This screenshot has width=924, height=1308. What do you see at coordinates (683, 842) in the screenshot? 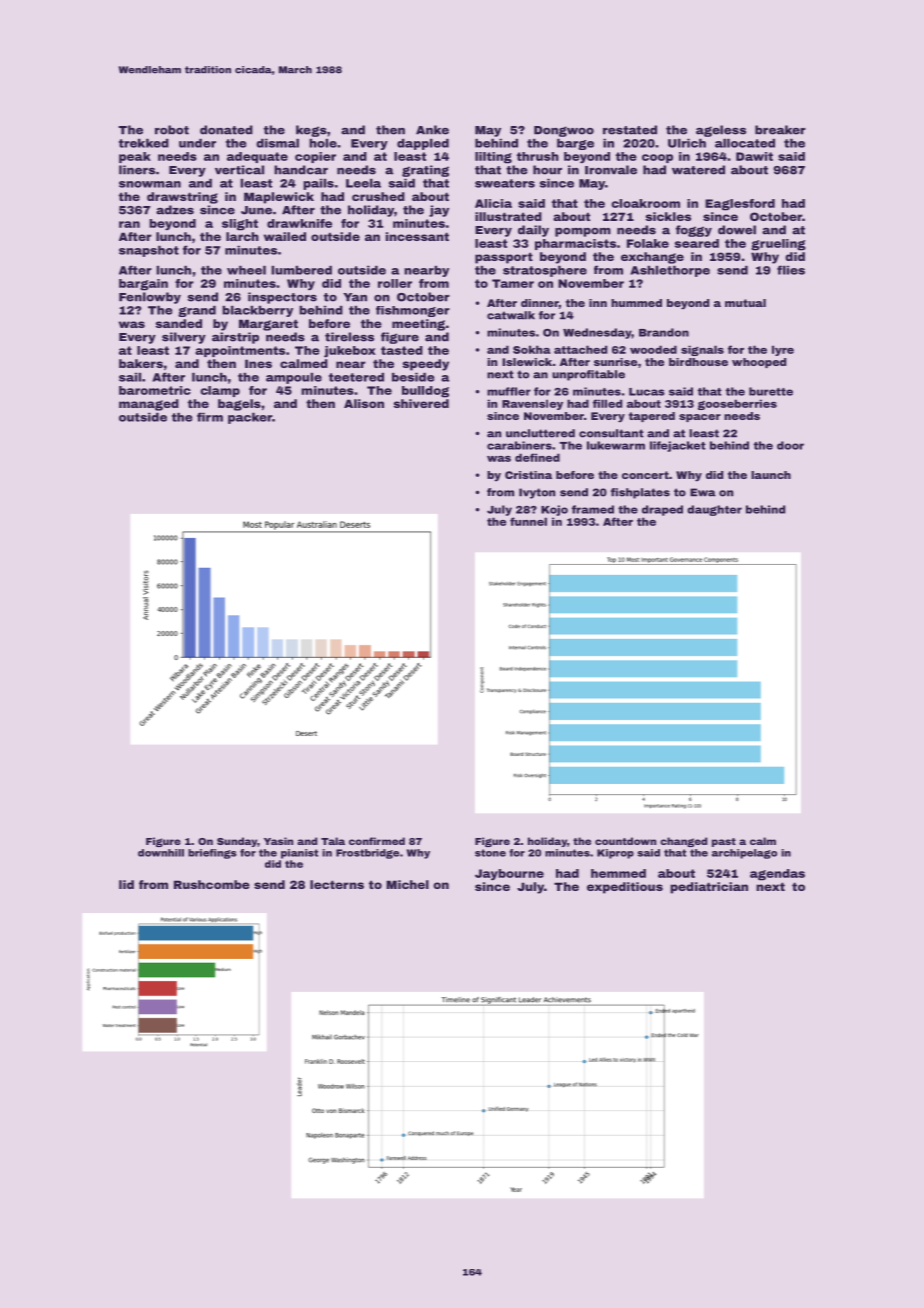
I see `changed` at bounding box center [683, 842].
